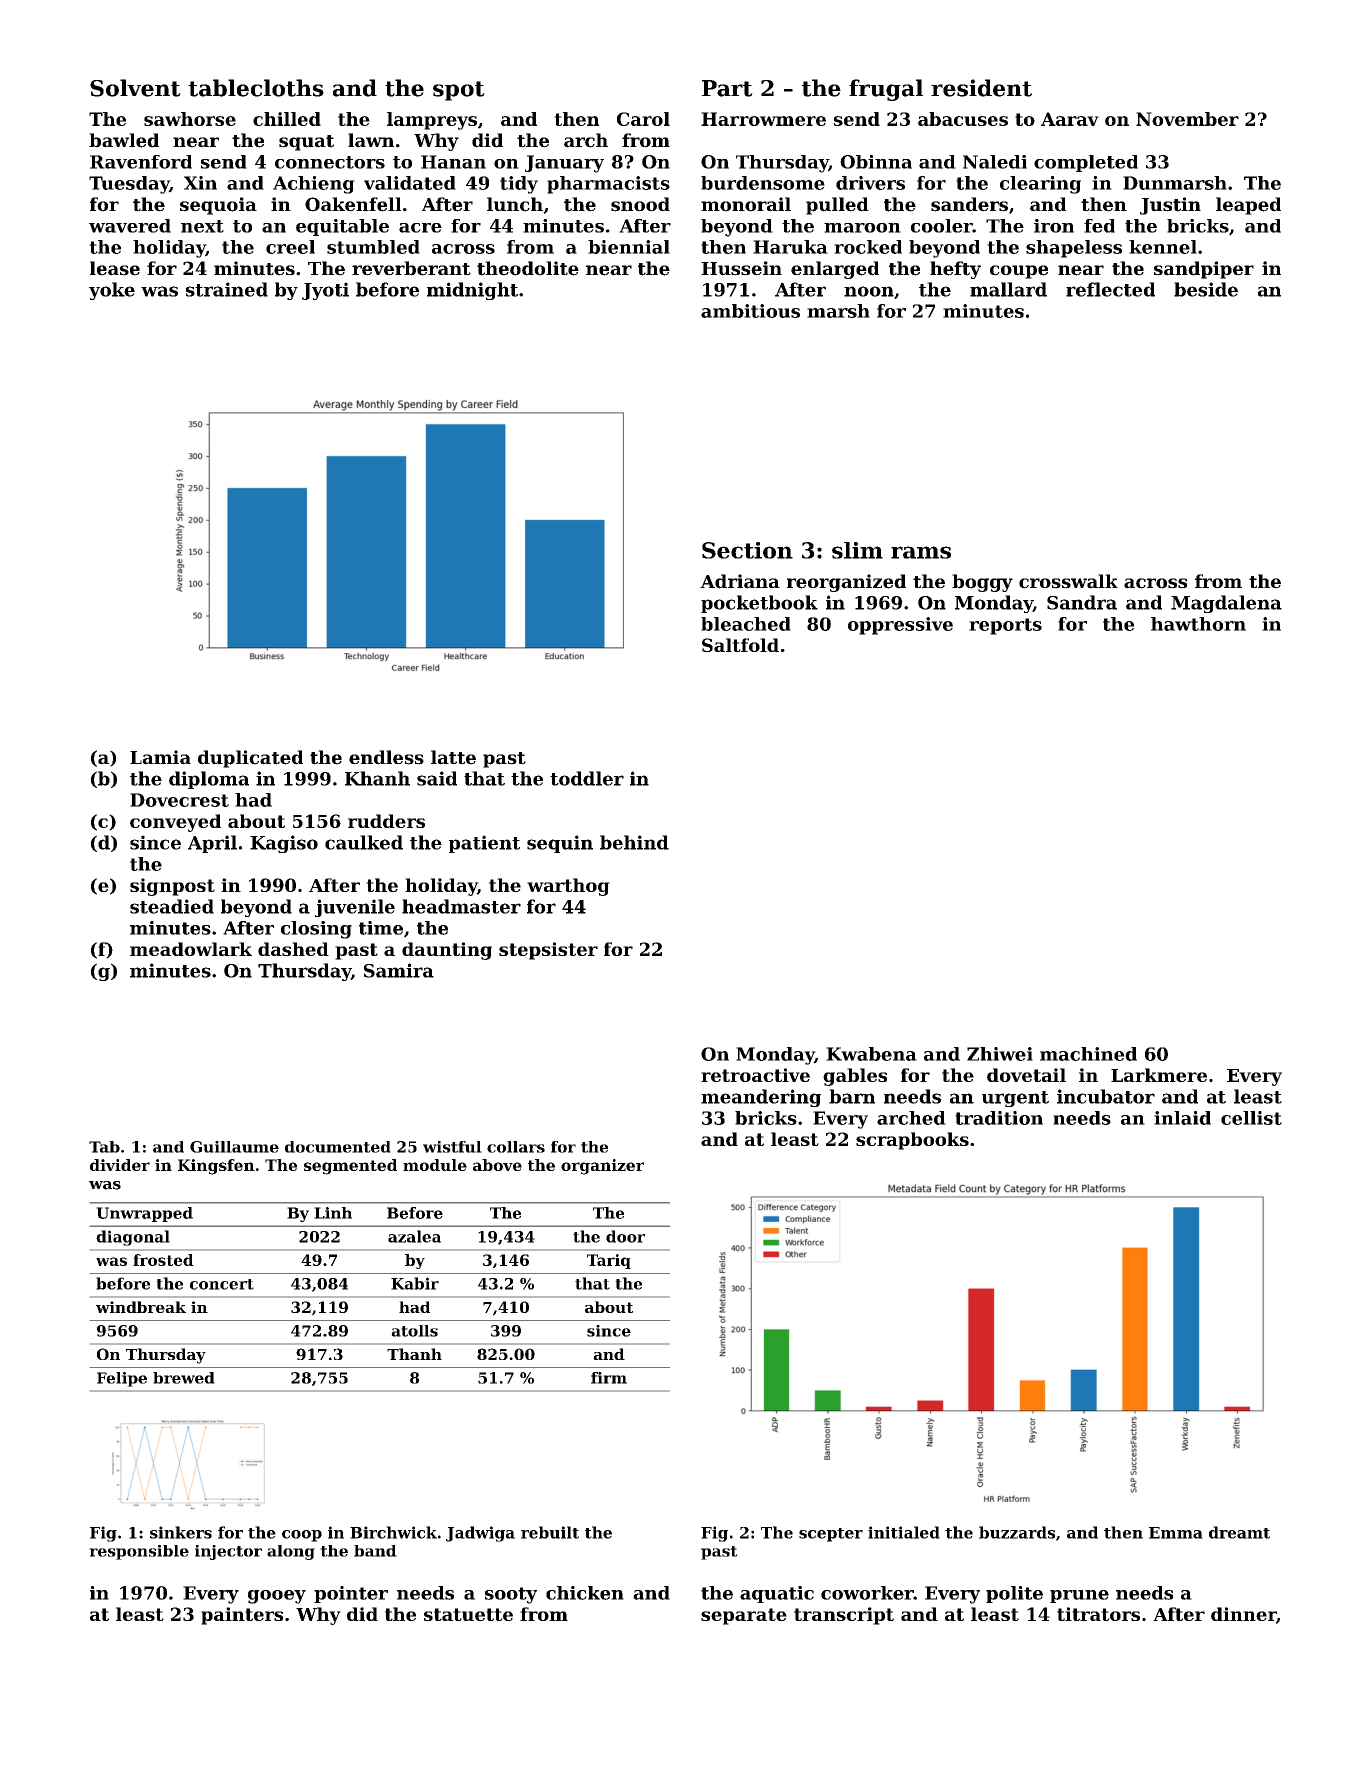  What do you see at coordinates (287, 119) in the screenshot?
I see `chilled` at bounding box center [287, 119].
